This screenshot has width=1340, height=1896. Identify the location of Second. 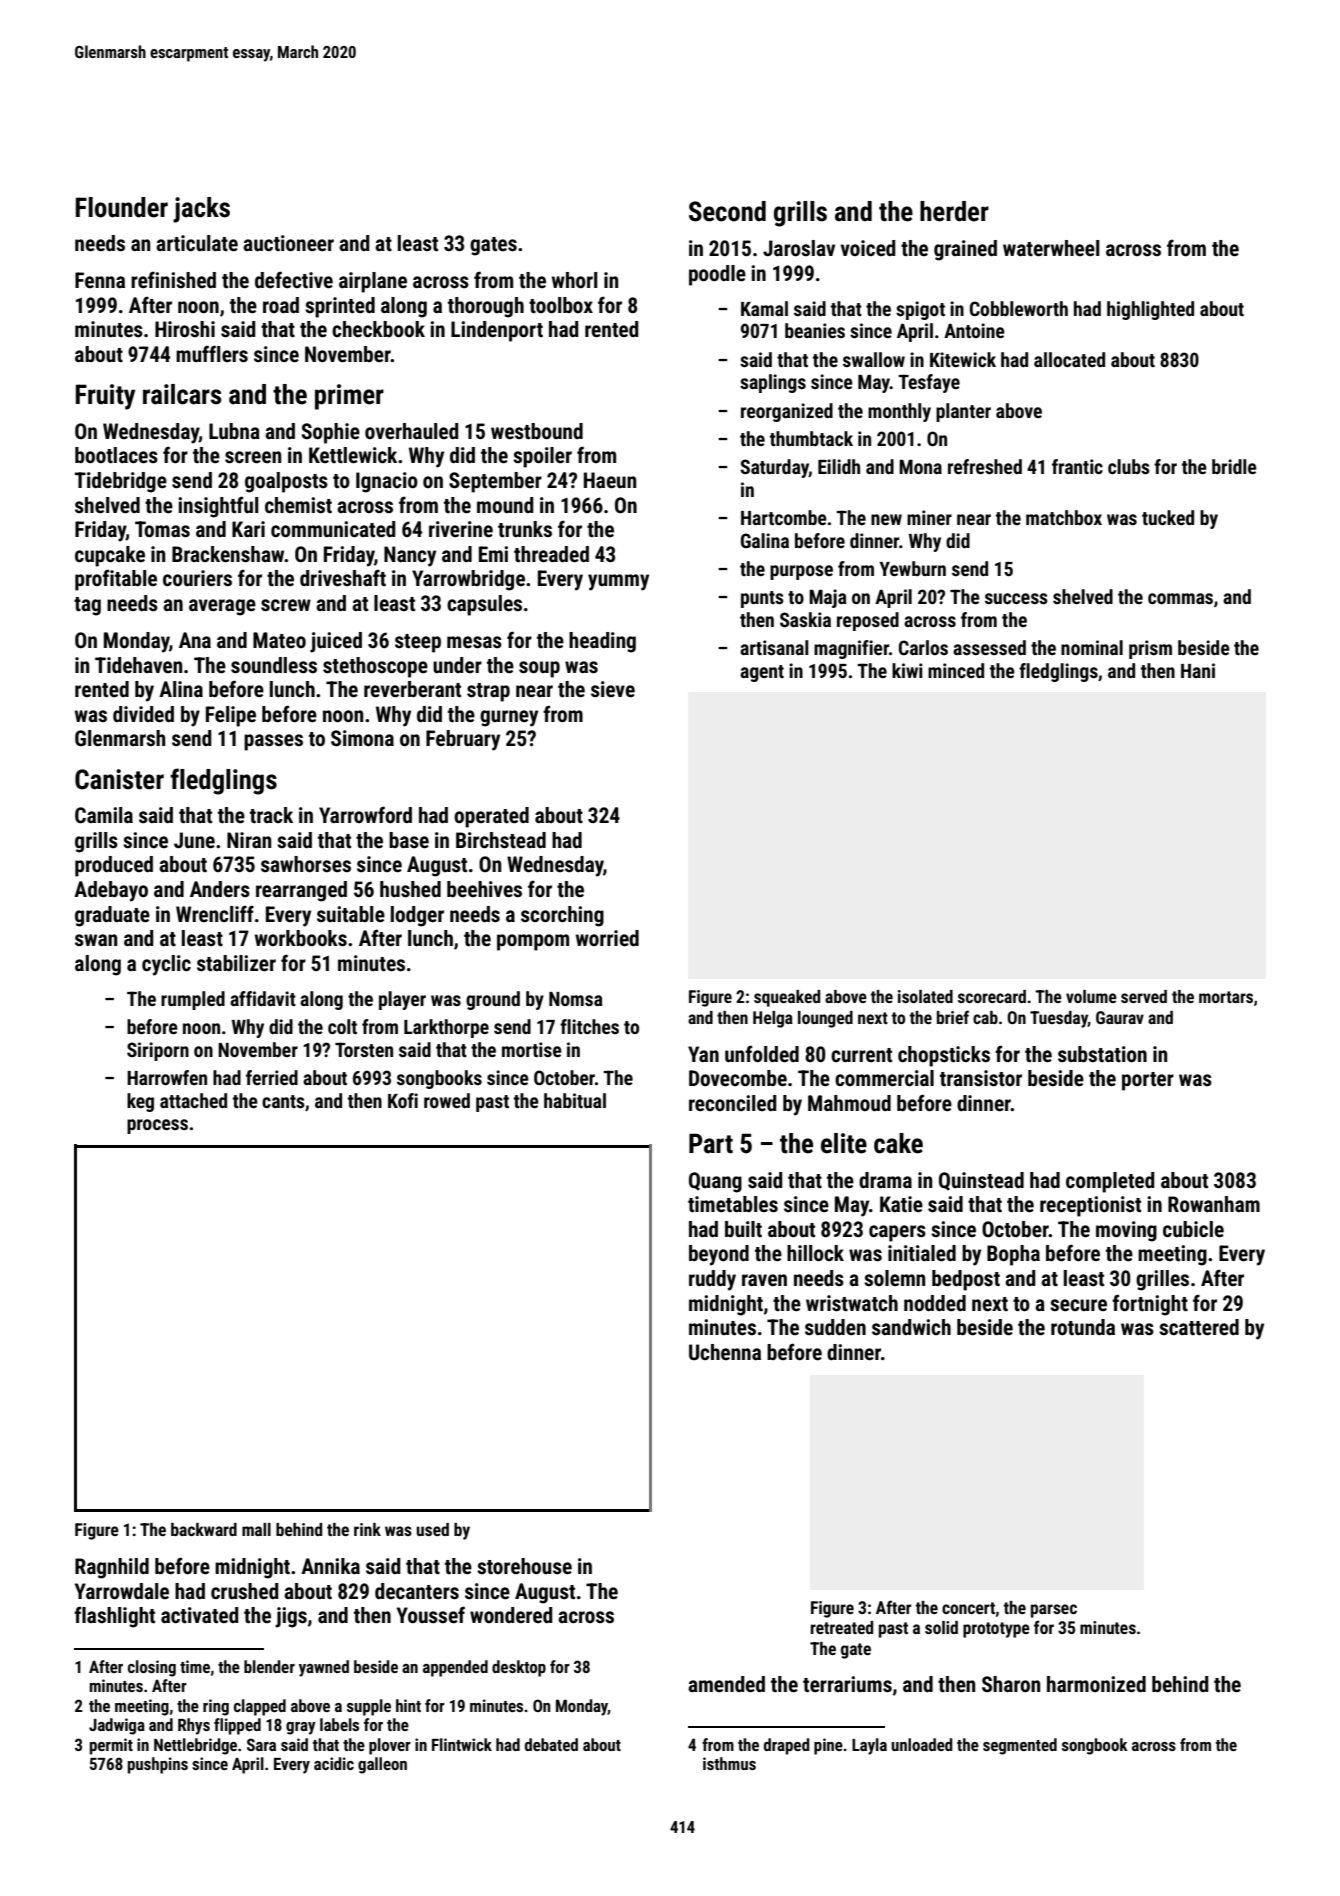
(727, 211).
